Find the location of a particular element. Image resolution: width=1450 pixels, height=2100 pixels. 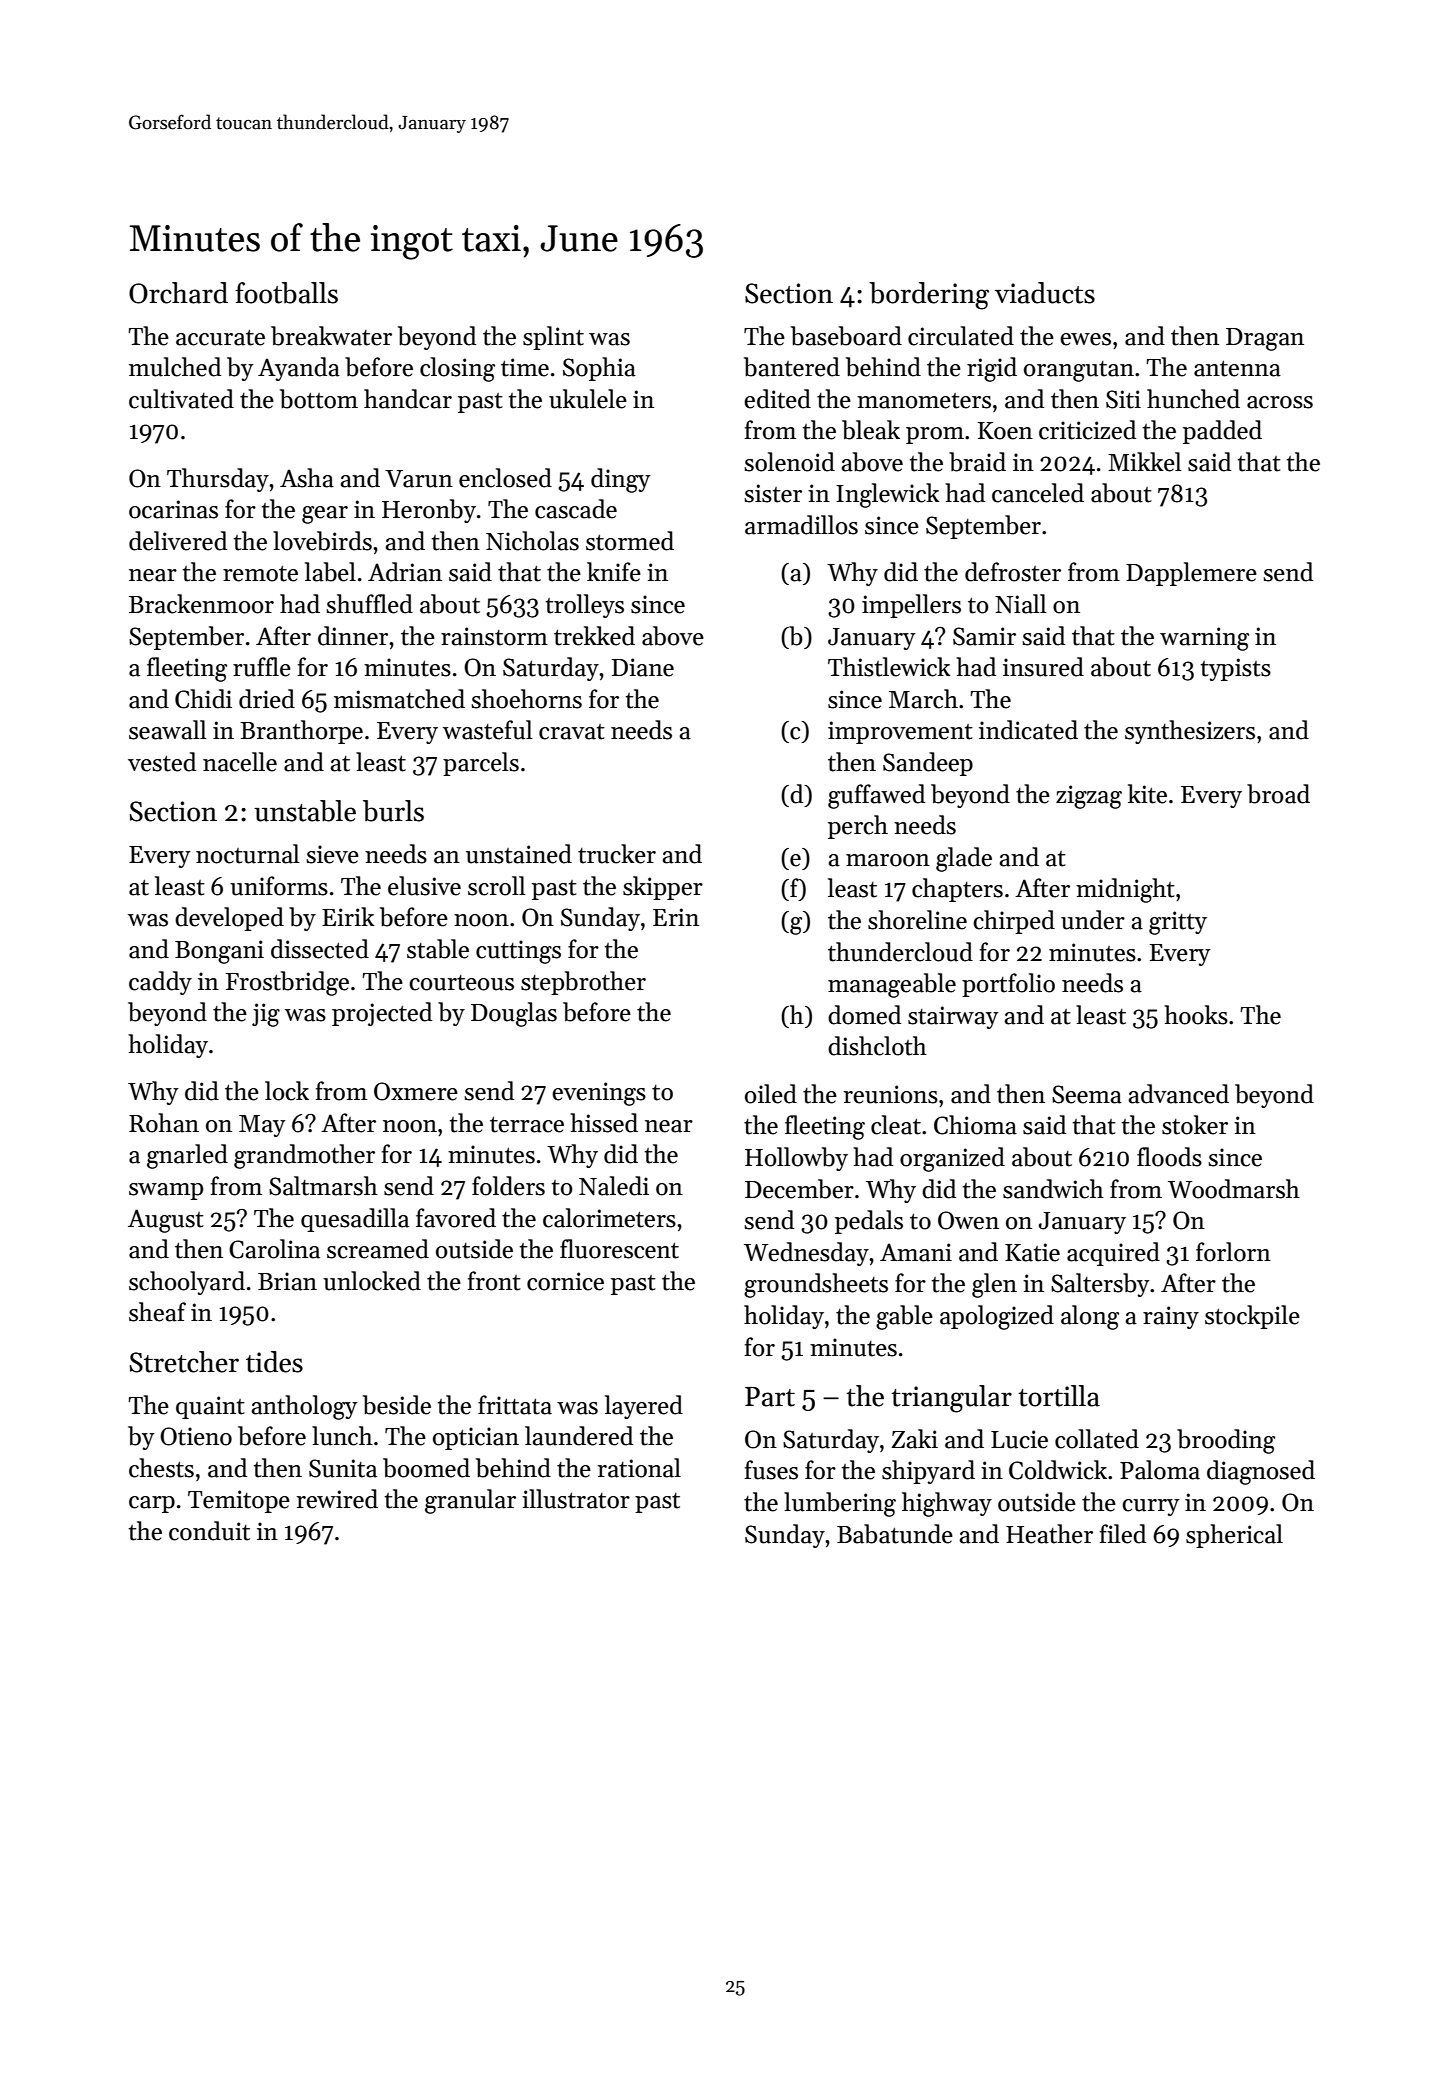

broad is located at coordinates (1278, 794).
